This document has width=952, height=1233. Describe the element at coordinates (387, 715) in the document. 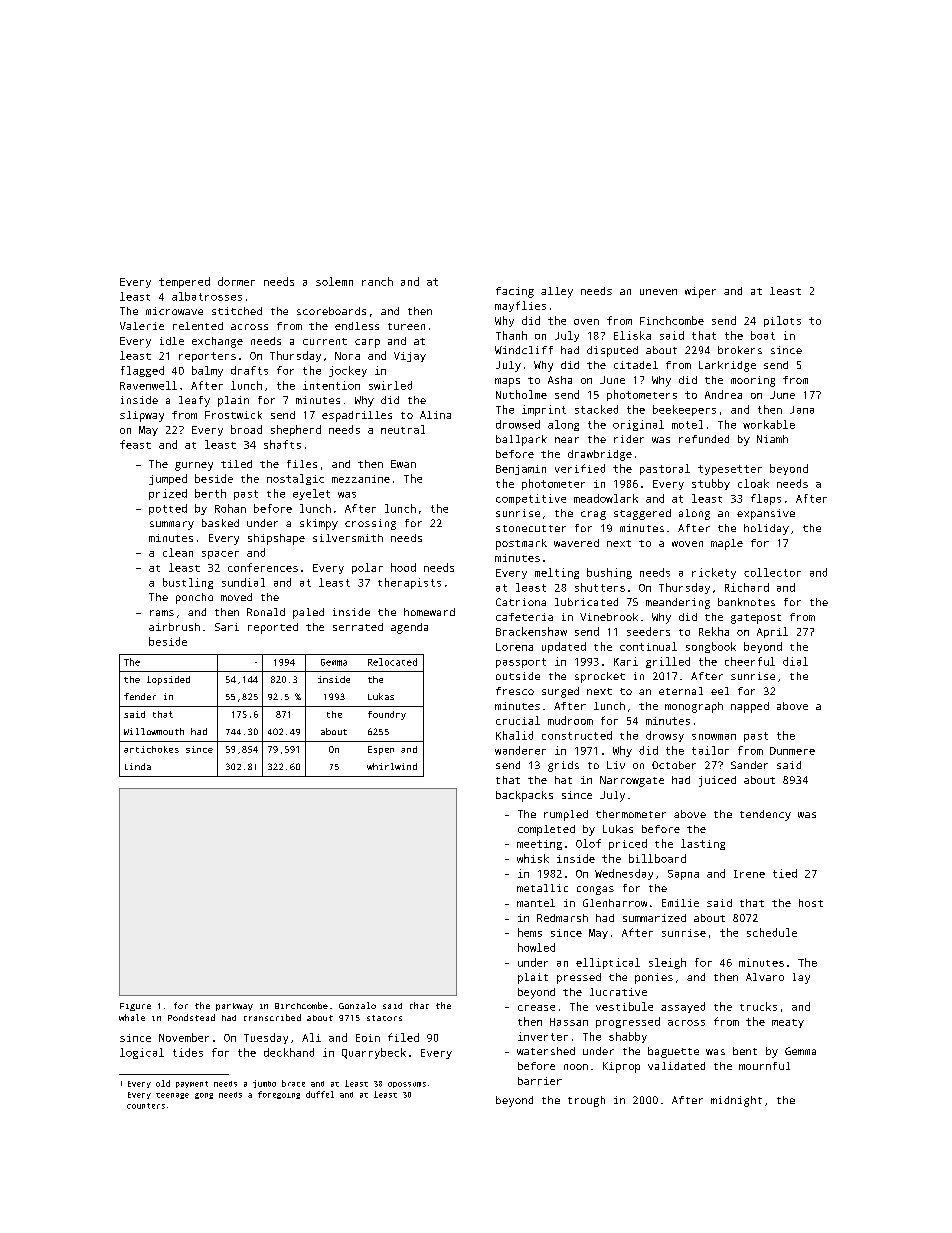

I see `foundry` at that location.
